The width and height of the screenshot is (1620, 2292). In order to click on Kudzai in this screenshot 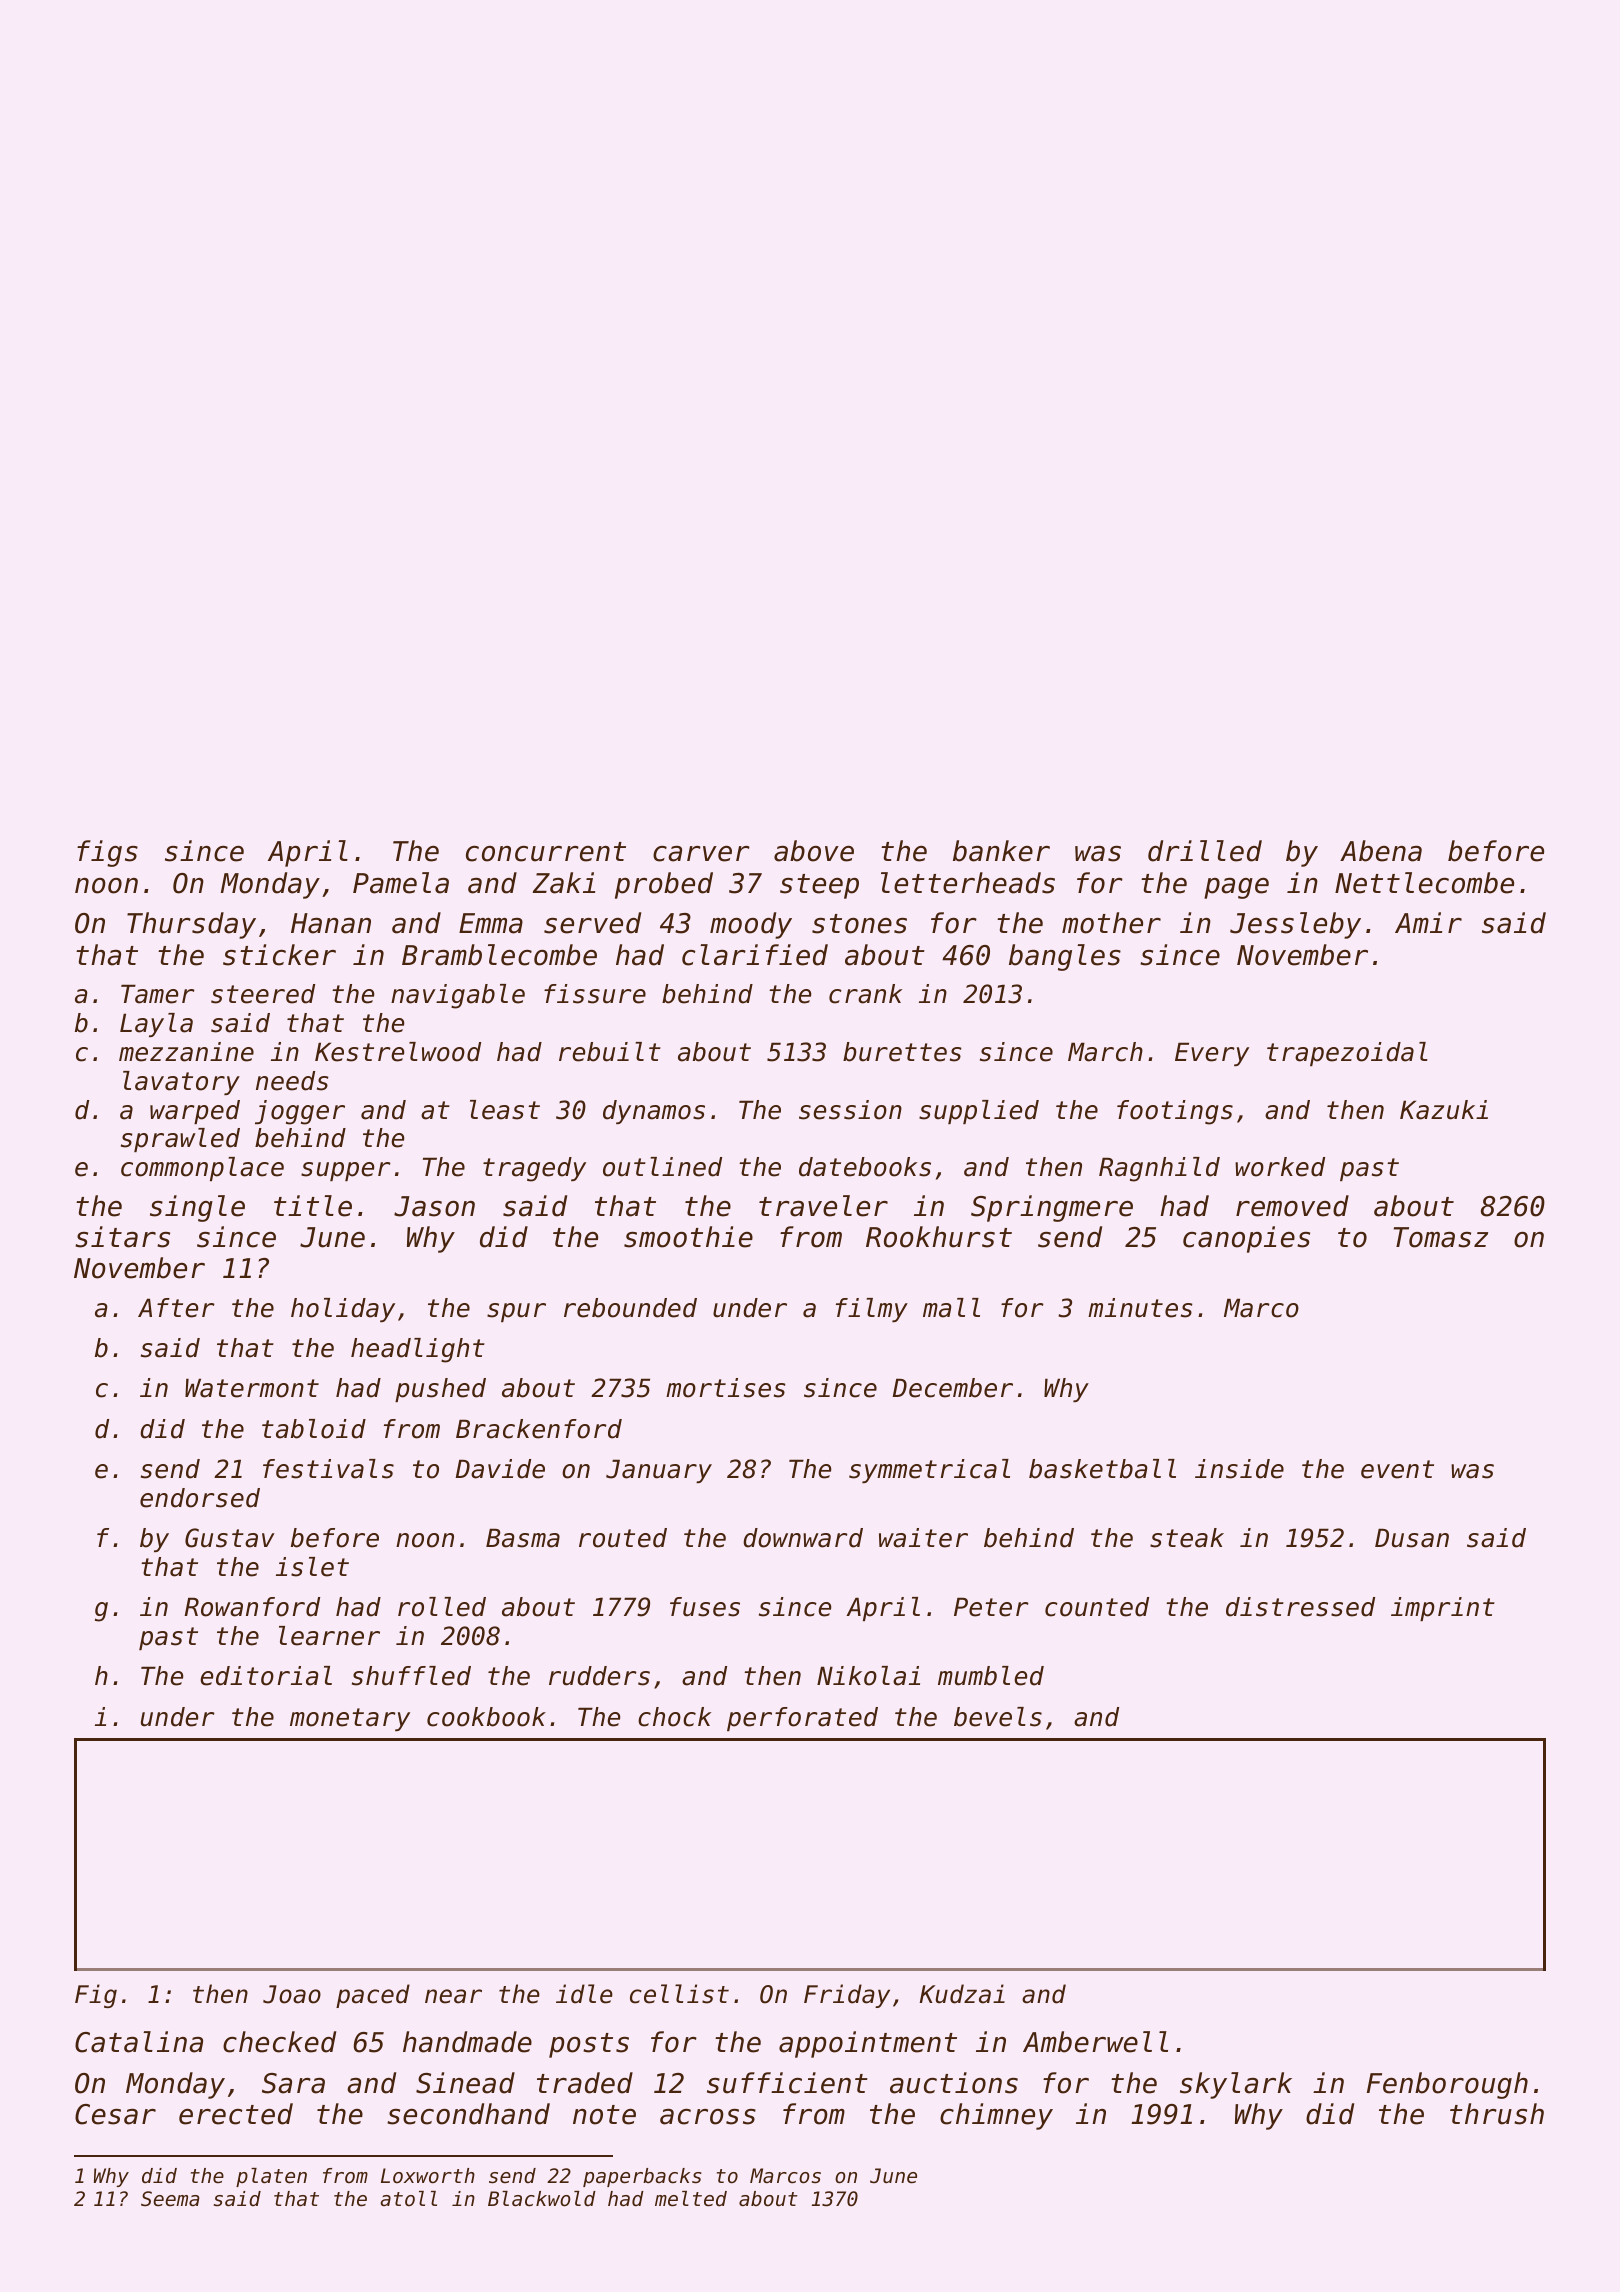, I will do `click(962, 1994)`.
